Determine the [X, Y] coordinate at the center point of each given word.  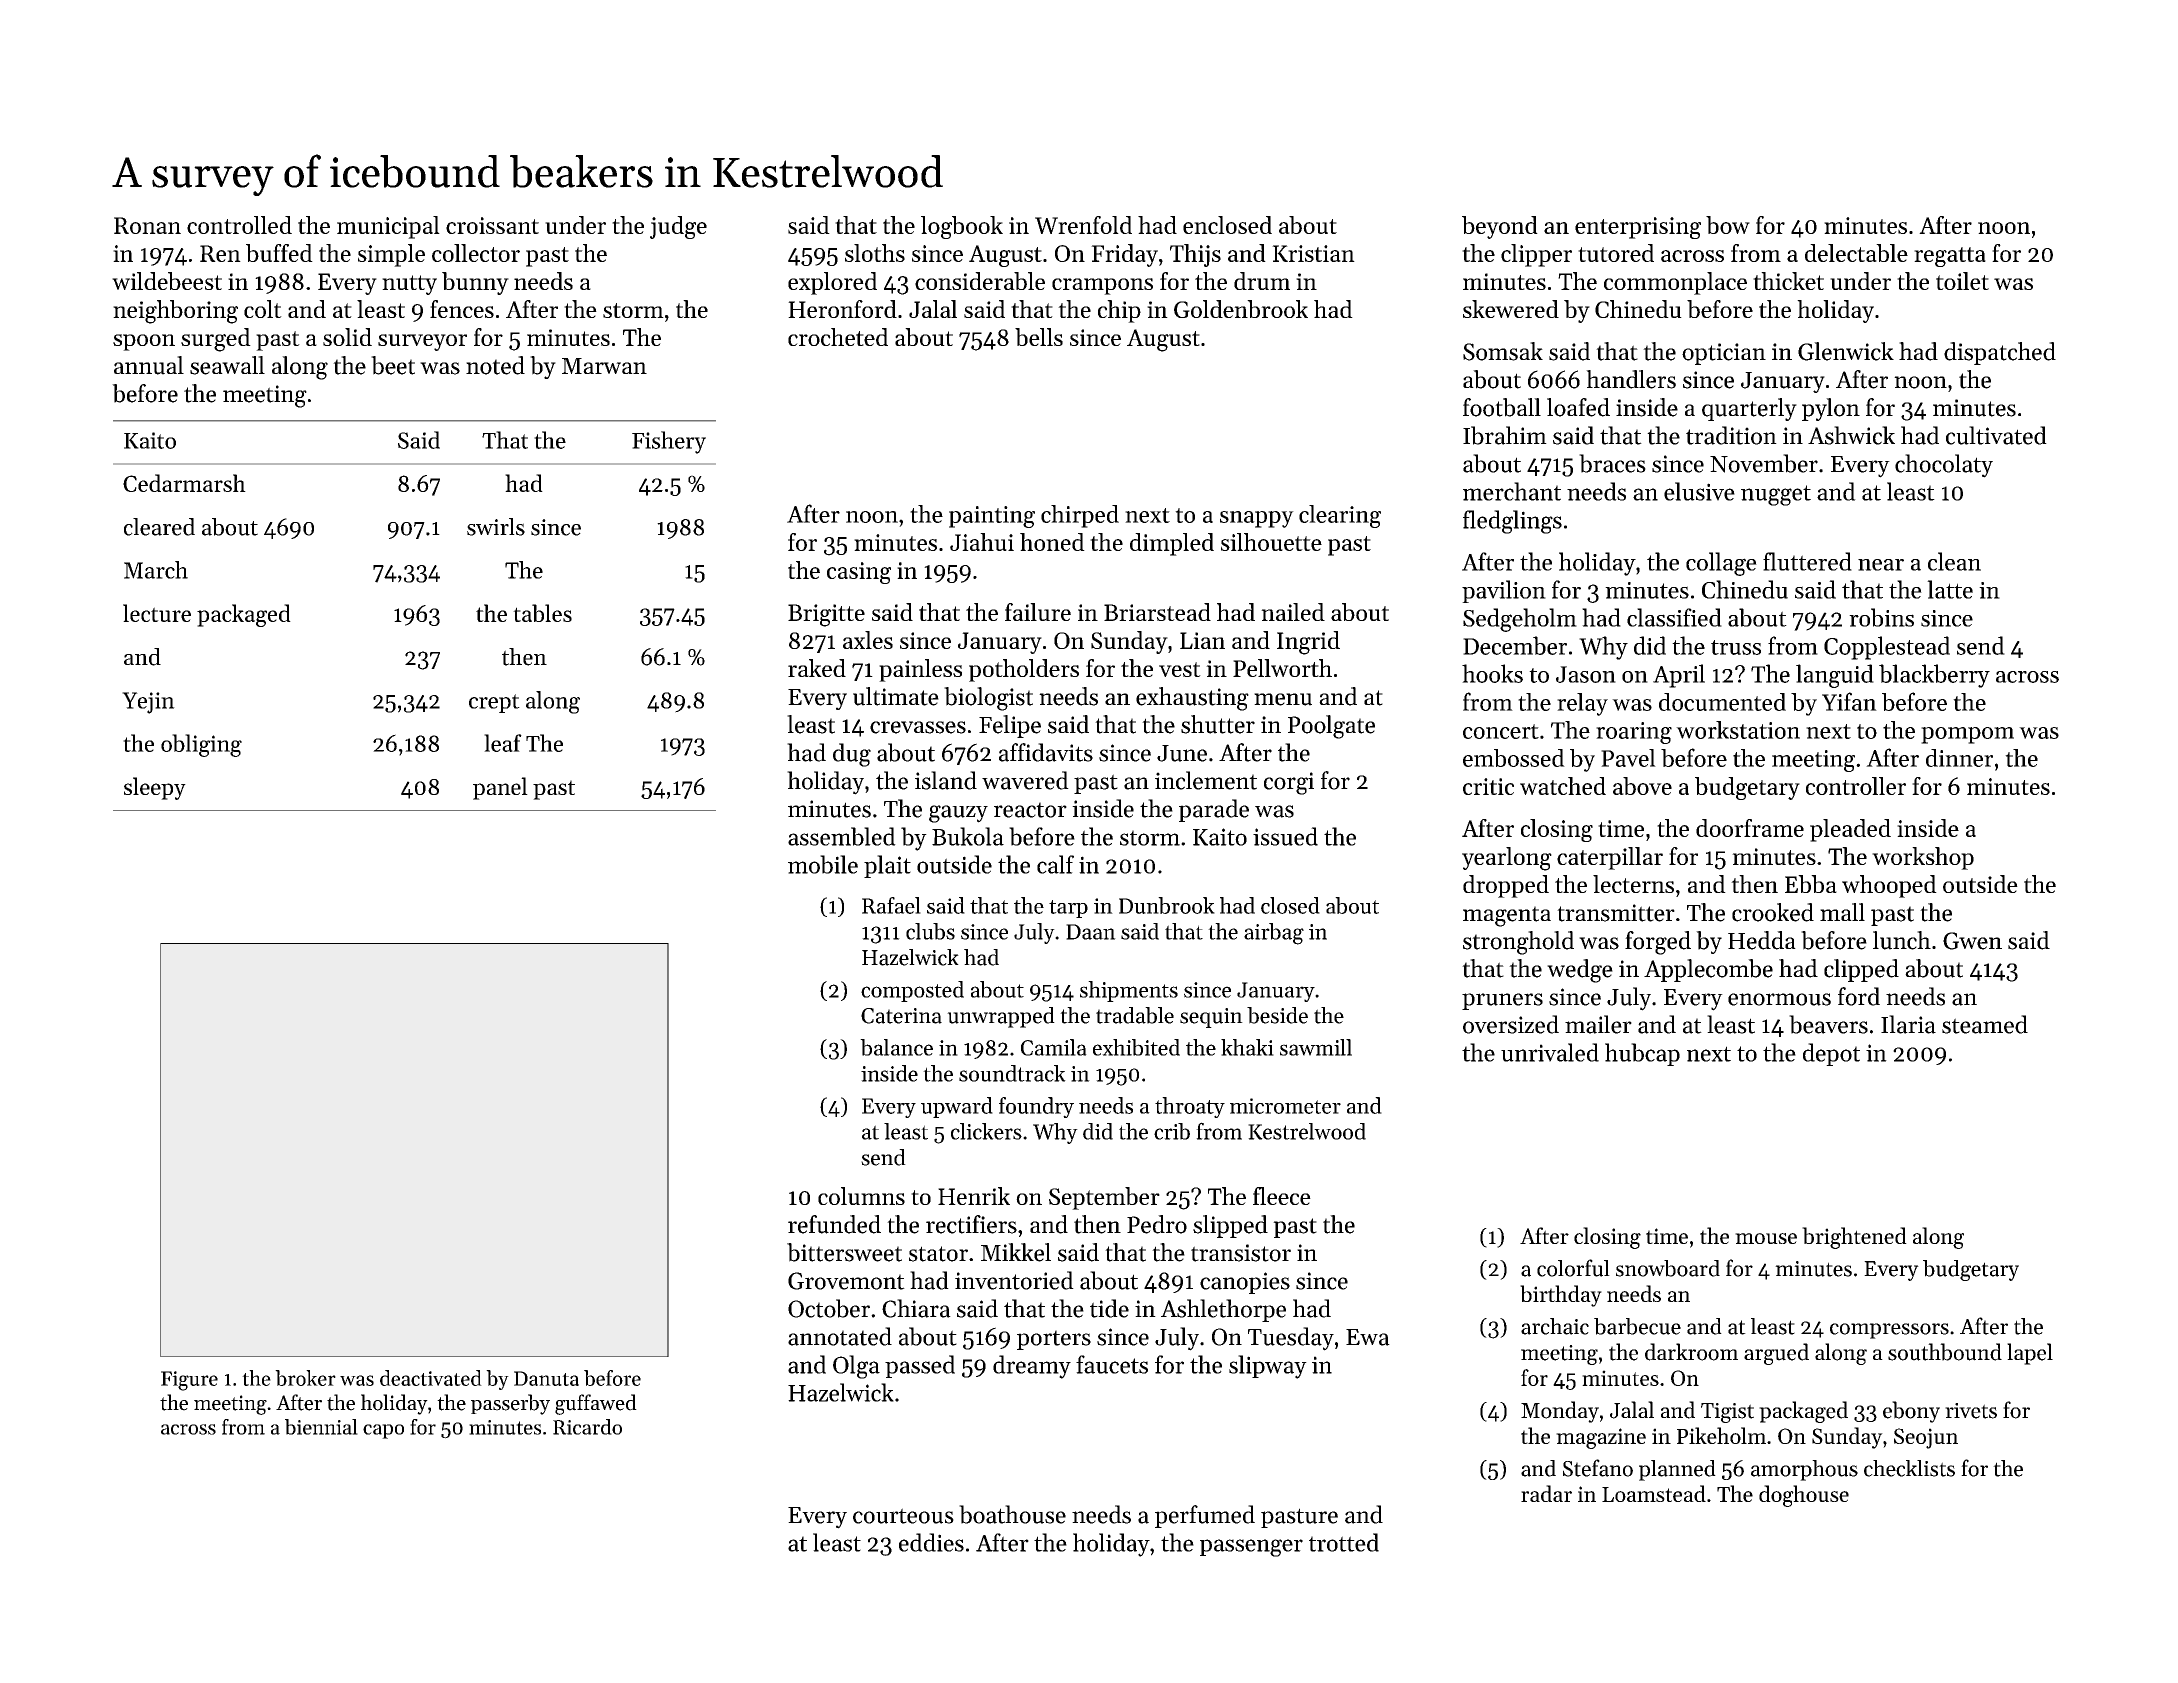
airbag [1274, 934]
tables [542, 613]
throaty [1190, 1107]
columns [861, 1196]
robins [1881, 617]
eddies [931, 1542]
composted [912, 991]
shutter [1218, 724]
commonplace [1675, 283]
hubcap [1642, 1054]
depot [1831, 1054]
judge [678, 227]
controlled [239, 225]
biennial [321, 1427]
